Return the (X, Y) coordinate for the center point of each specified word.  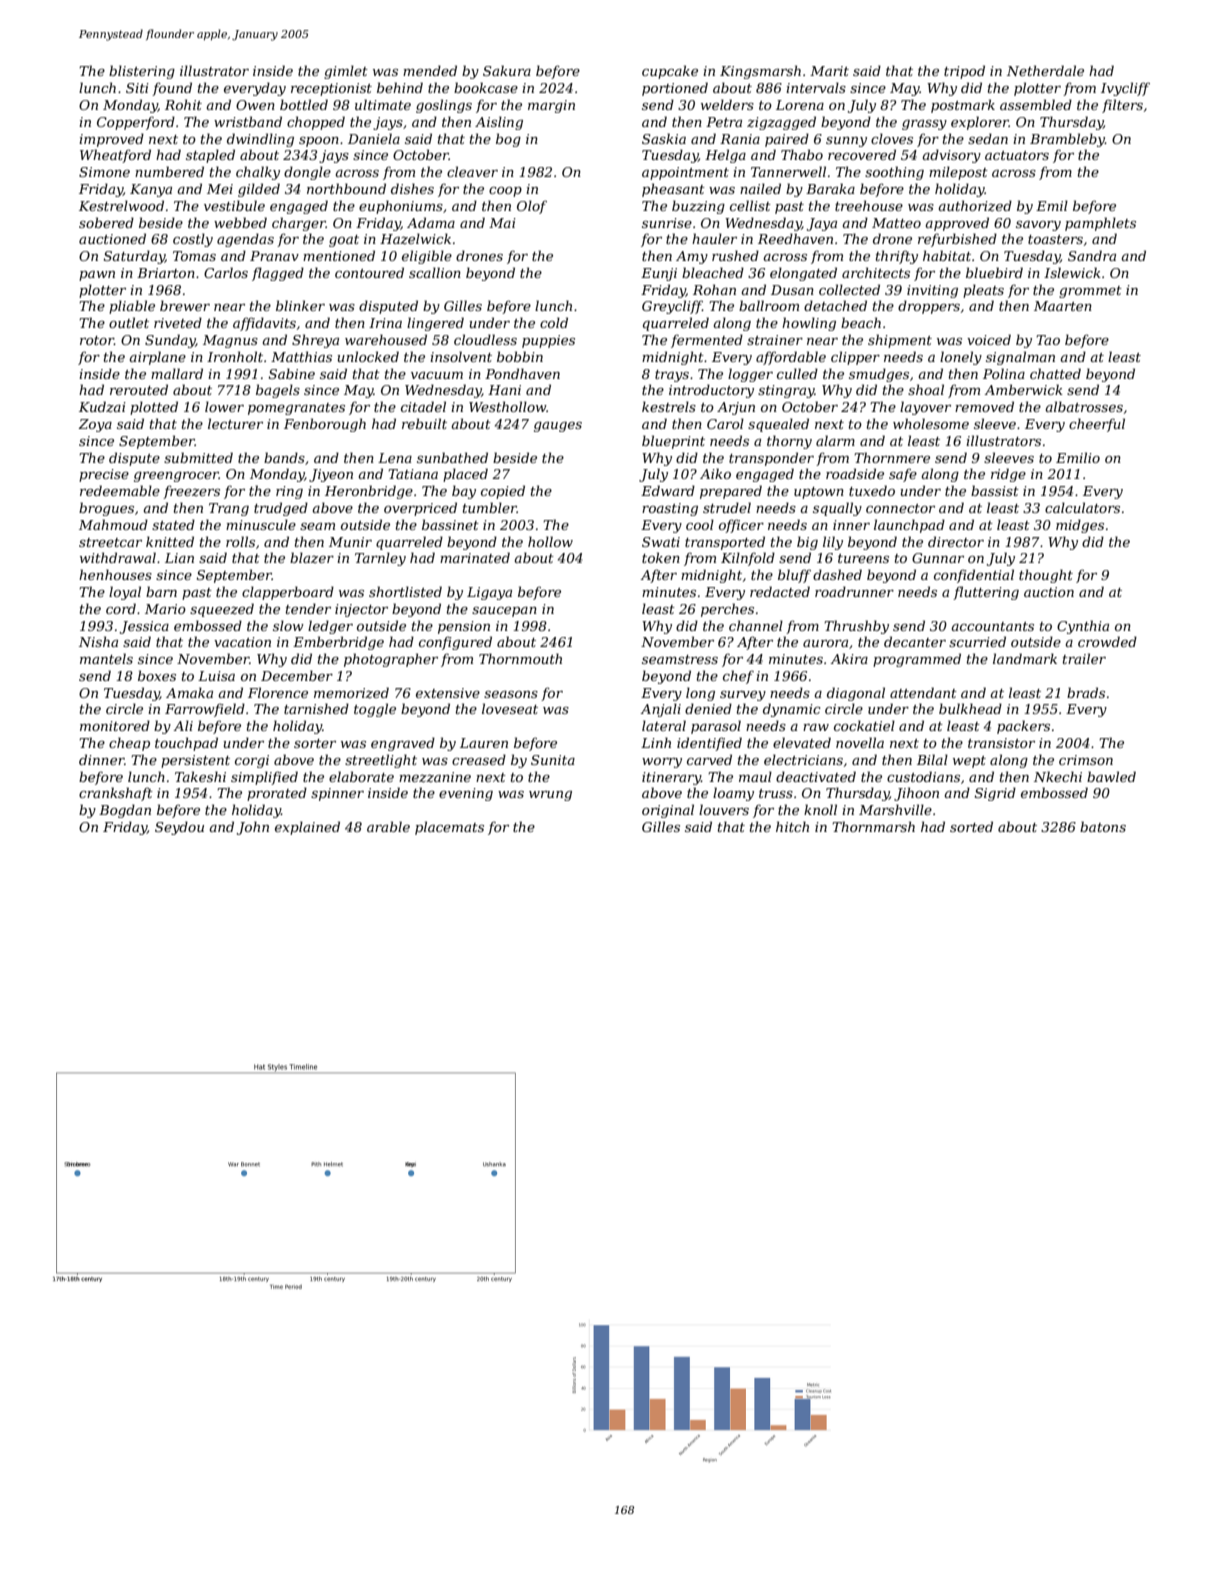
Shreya (315, 341)
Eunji (659, 274)
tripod (964, 72)
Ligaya (489, 593)
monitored (115, 725)
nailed (760, 188)
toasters (1055, 239)
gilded (259, 190)
